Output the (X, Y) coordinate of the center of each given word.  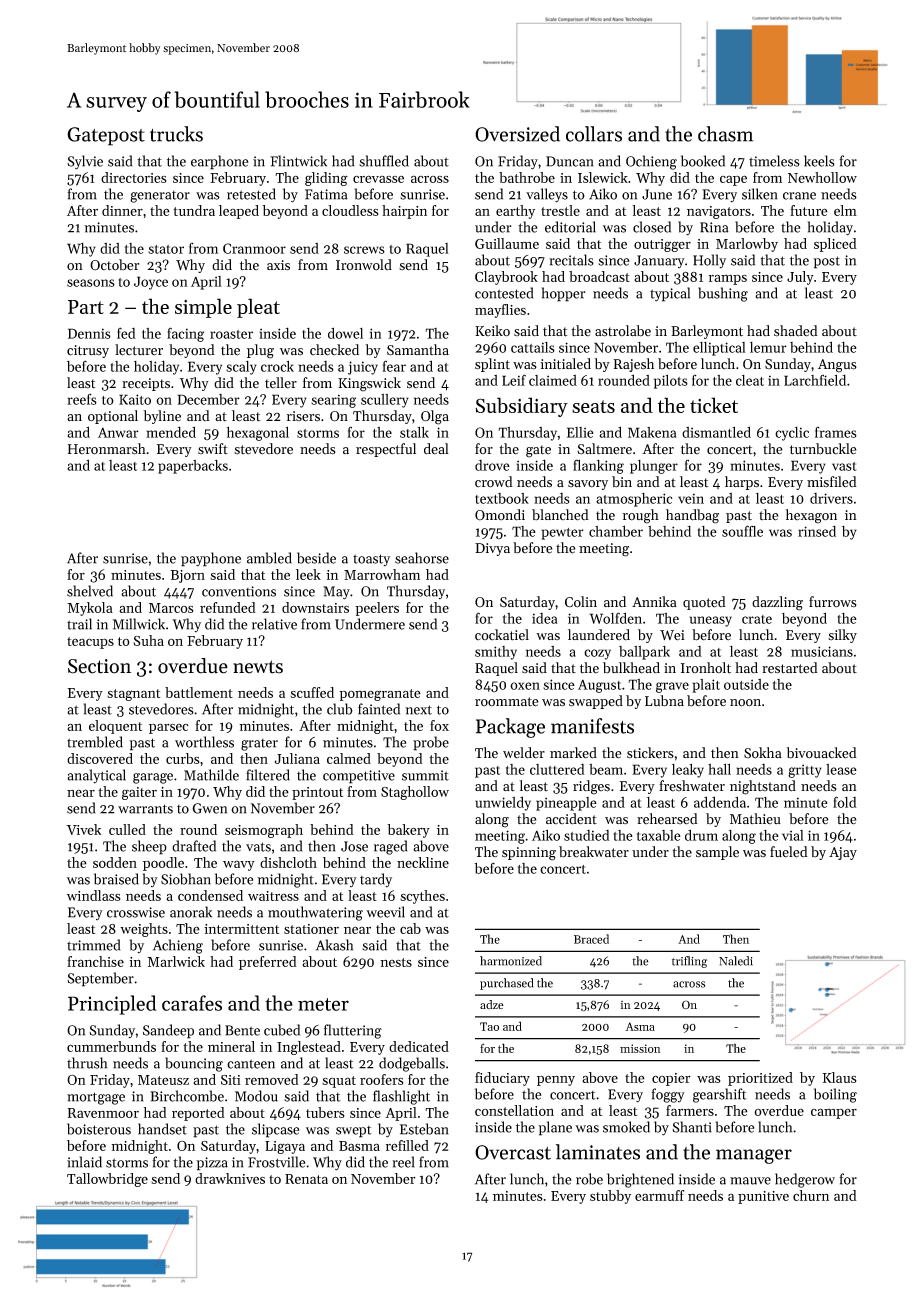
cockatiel (502, 635)
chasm (725, 134)
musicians (822, 651)
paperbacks (193, 467)
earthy (515, 212)
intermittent (241, 929)
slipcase (275, 1130)
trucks (176, 134)
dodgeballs (412, 1064)
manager (754, 1156)
